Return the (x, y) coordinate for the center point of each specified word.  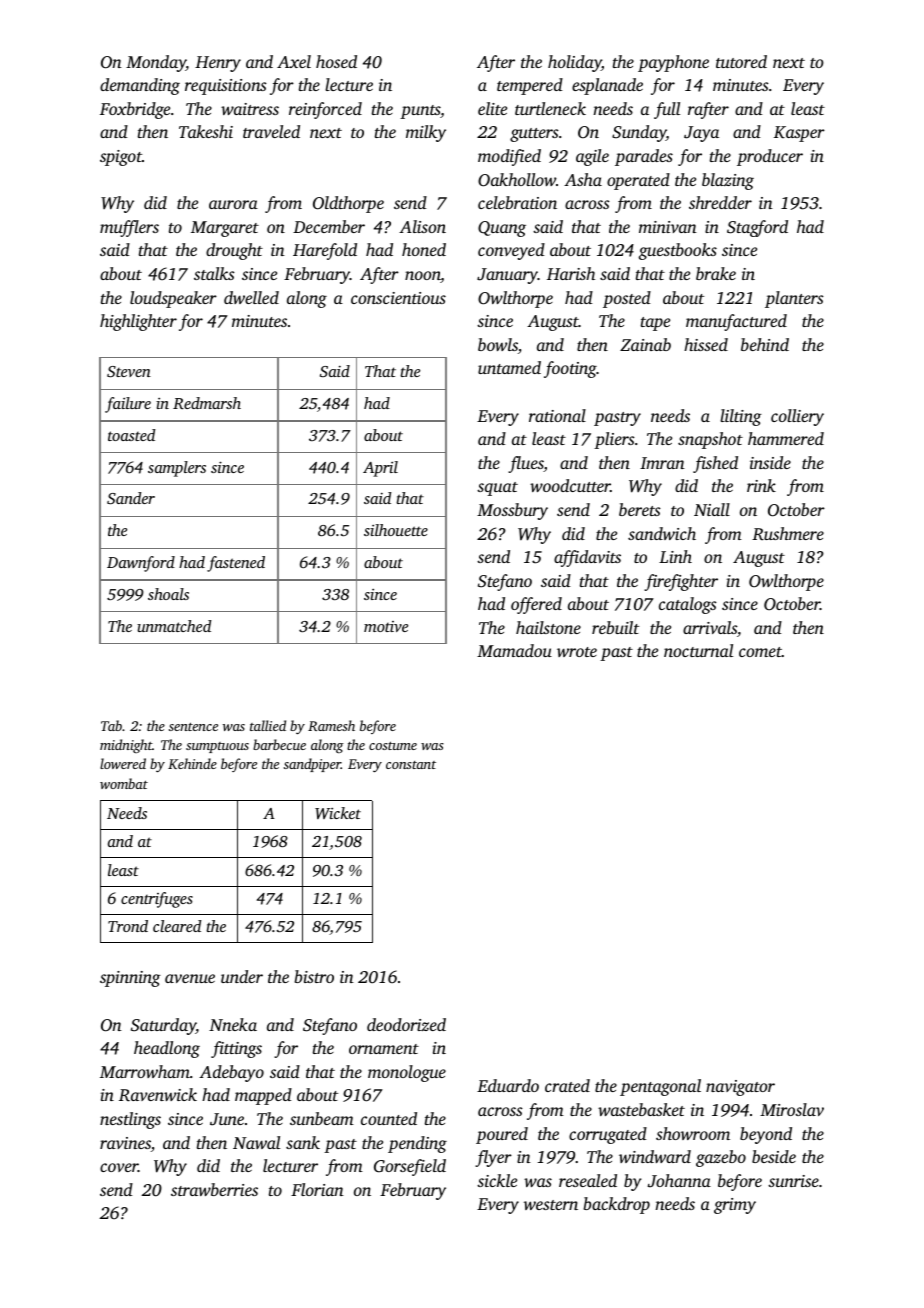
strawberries (214, 1189)
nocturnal (698, 650)
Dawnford (141, 564)
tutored (741, 61)
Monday (156, 63)
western (551, 1205)
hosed (336, 61)
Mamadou (514, 650)
